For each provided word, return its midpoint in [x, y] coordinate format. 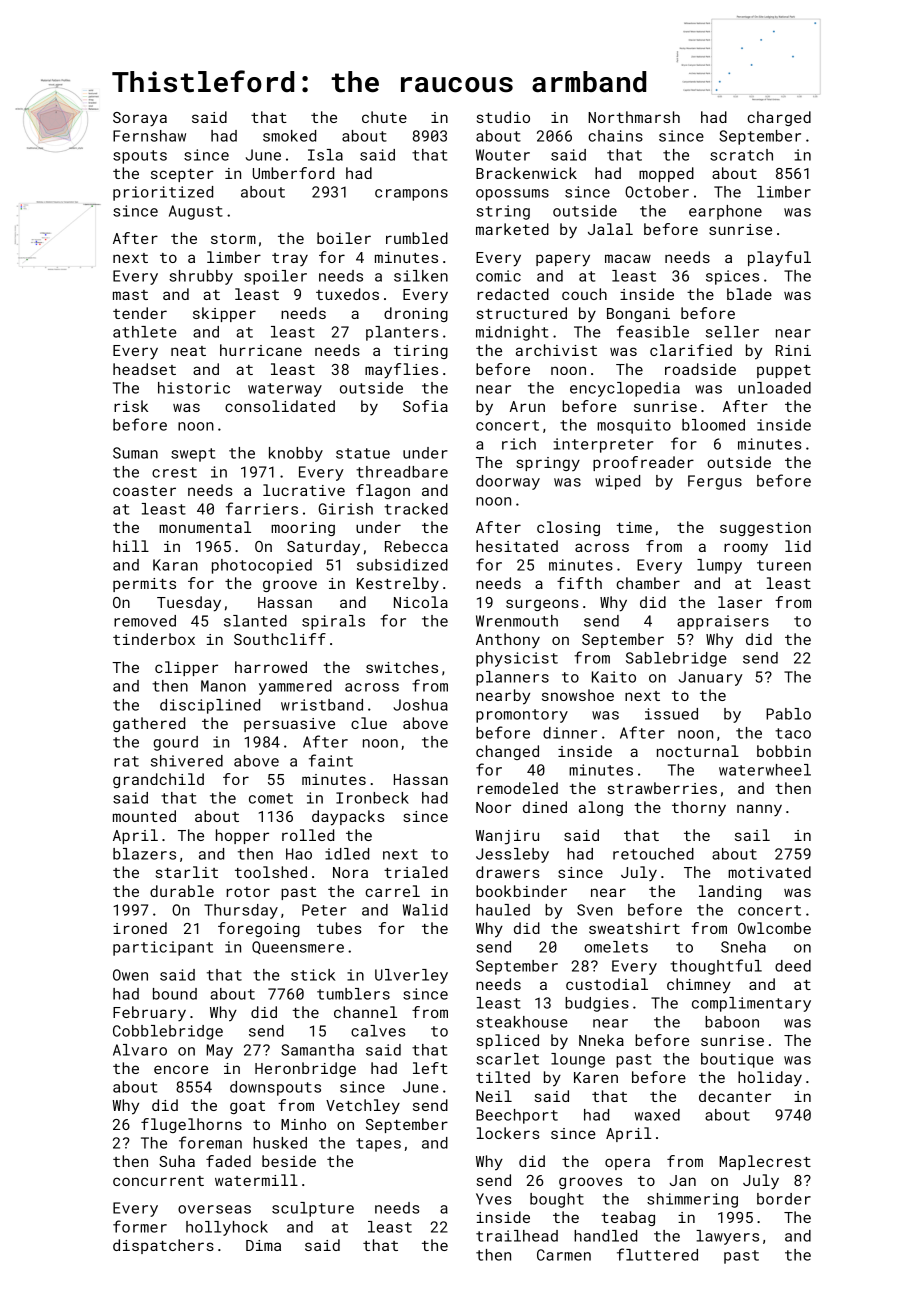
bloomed [713, 425]
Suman [135, 453]
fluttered [657, 1254]
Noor [493, 807]
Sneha [743, 947]
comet [271, 798]
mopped [666, 174]
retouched [653, 854]
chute [384, 117]
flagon [383, 491]
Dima [263, 1245]
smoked [289, 136]
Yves [493, 1199]
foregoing [259, 929]
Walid [425, 910]
